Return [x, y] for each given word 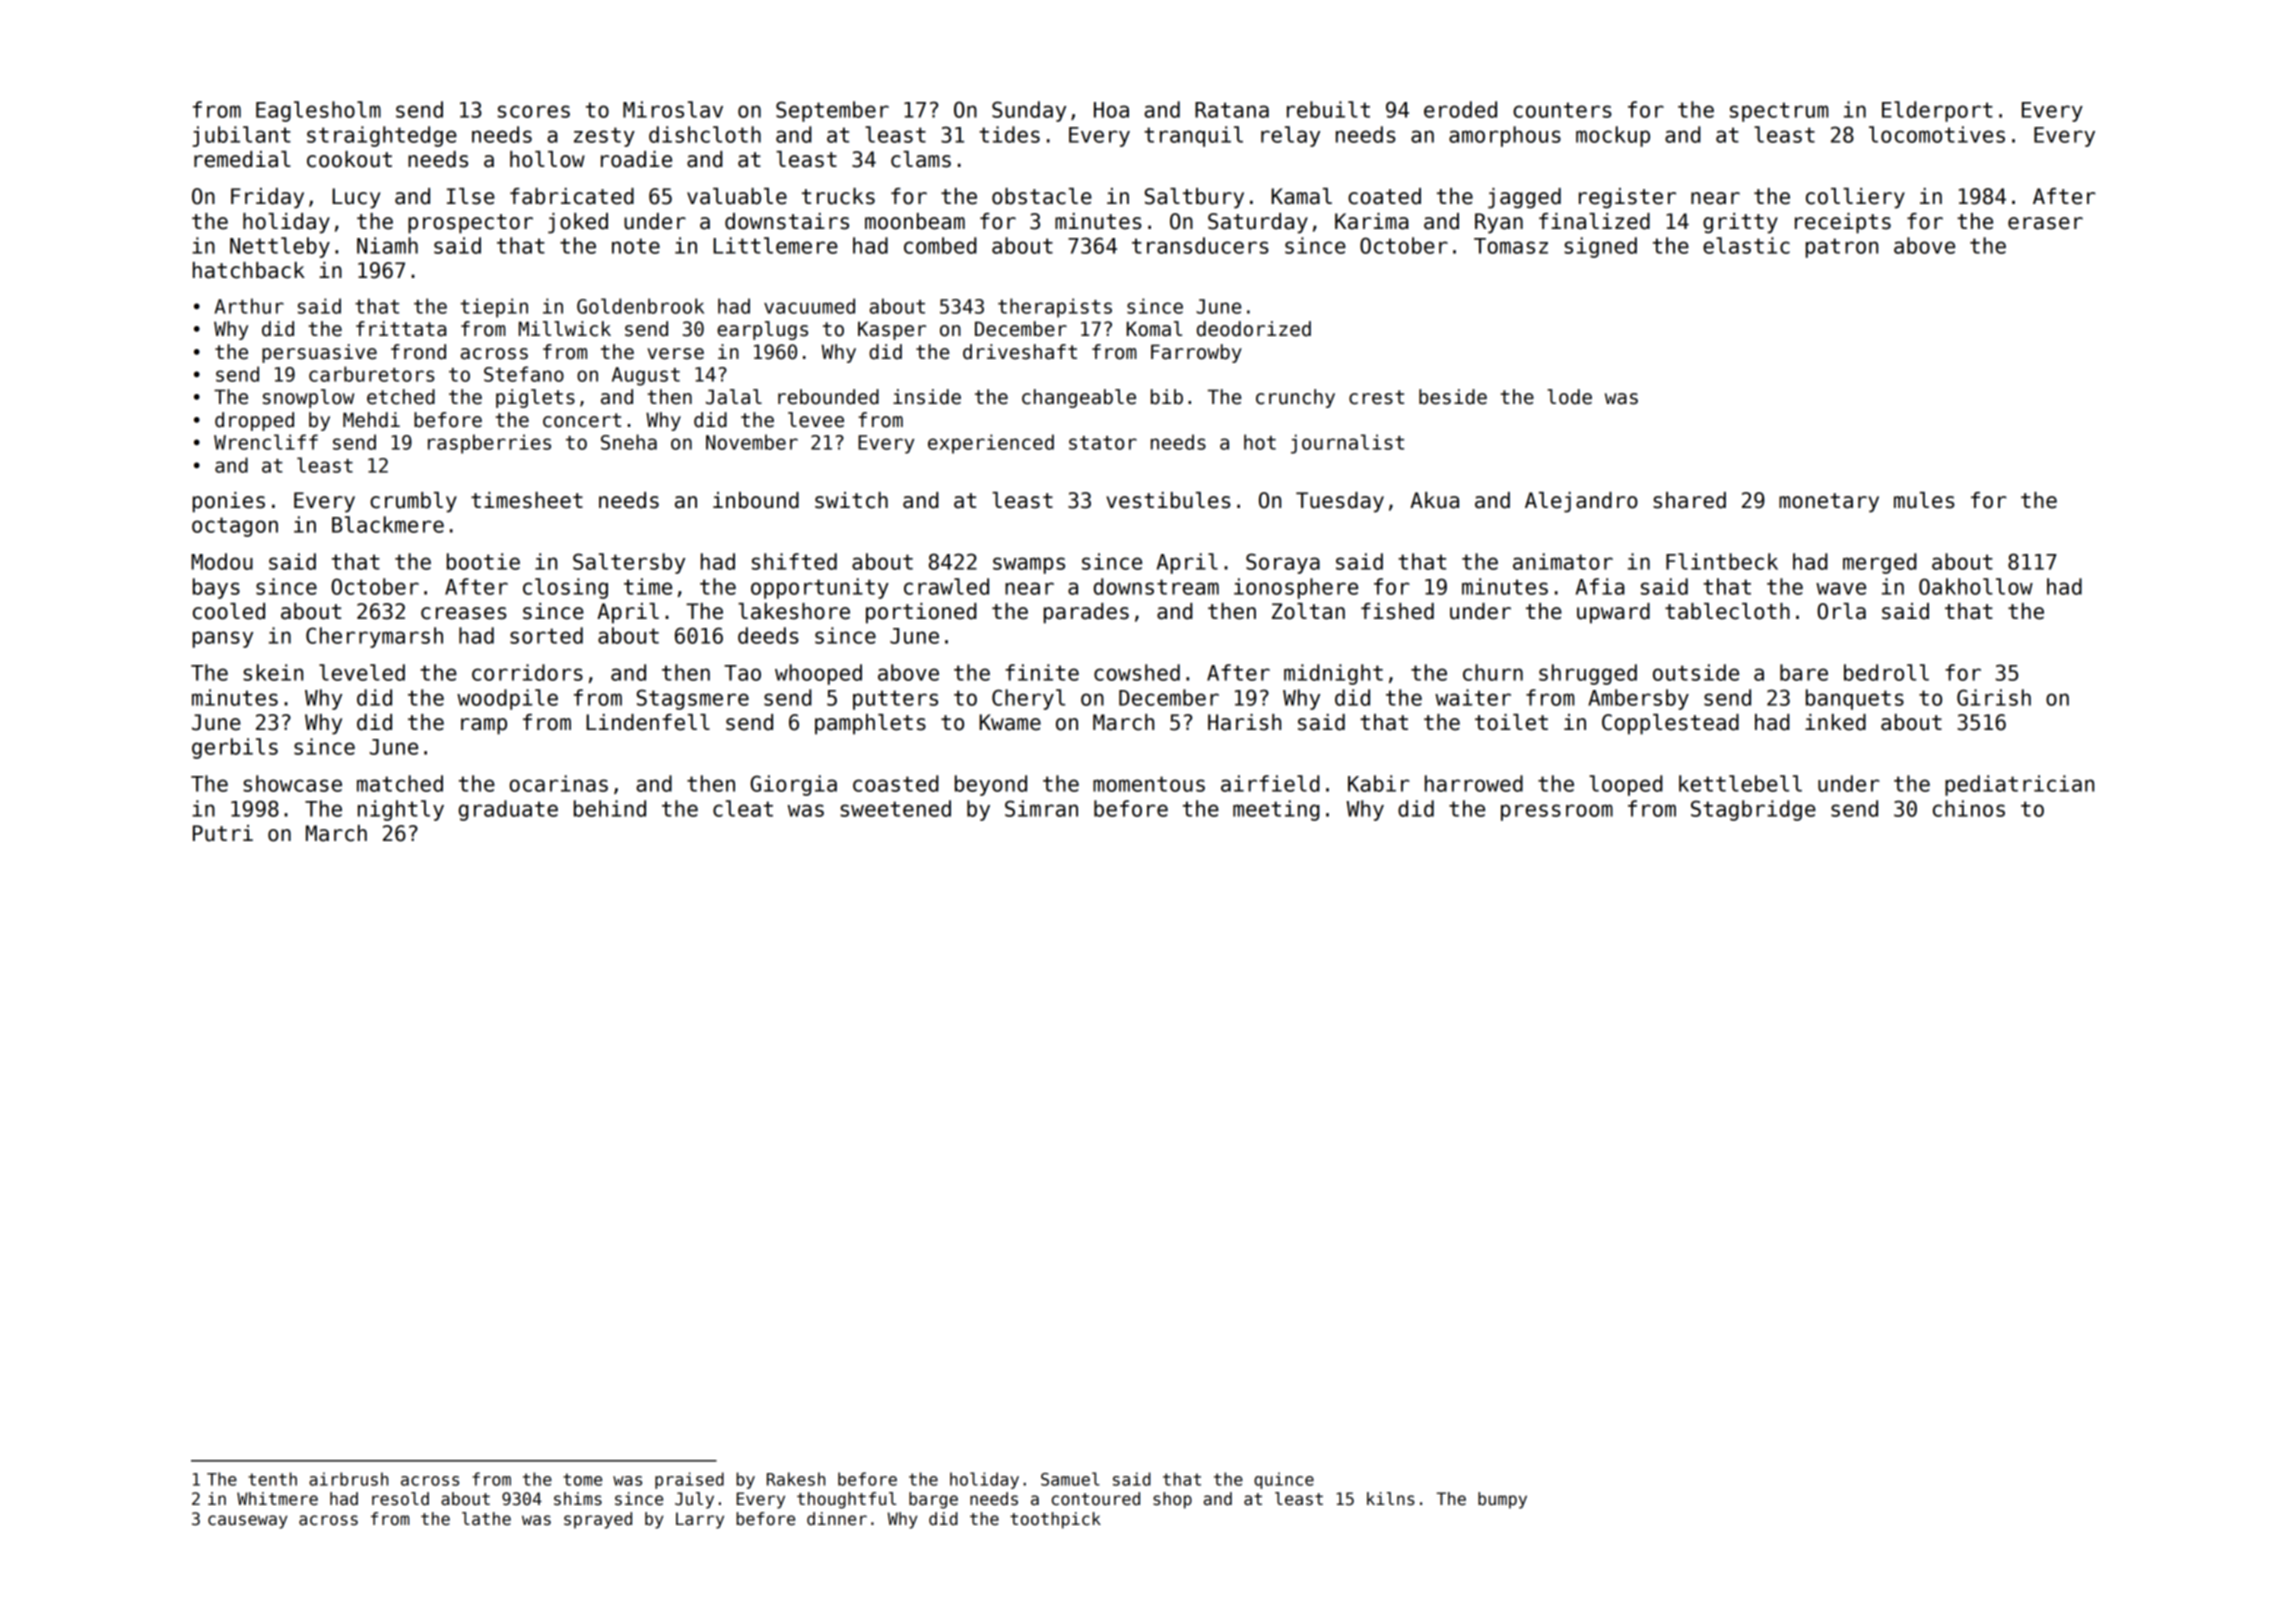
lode [1569, 397]
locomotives [1937, 134]
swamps [1029, 565]
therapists [1055, 308]
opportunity [820, 588]
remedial [242, 159]
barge [933, 1500]
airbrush [348, 1479]
